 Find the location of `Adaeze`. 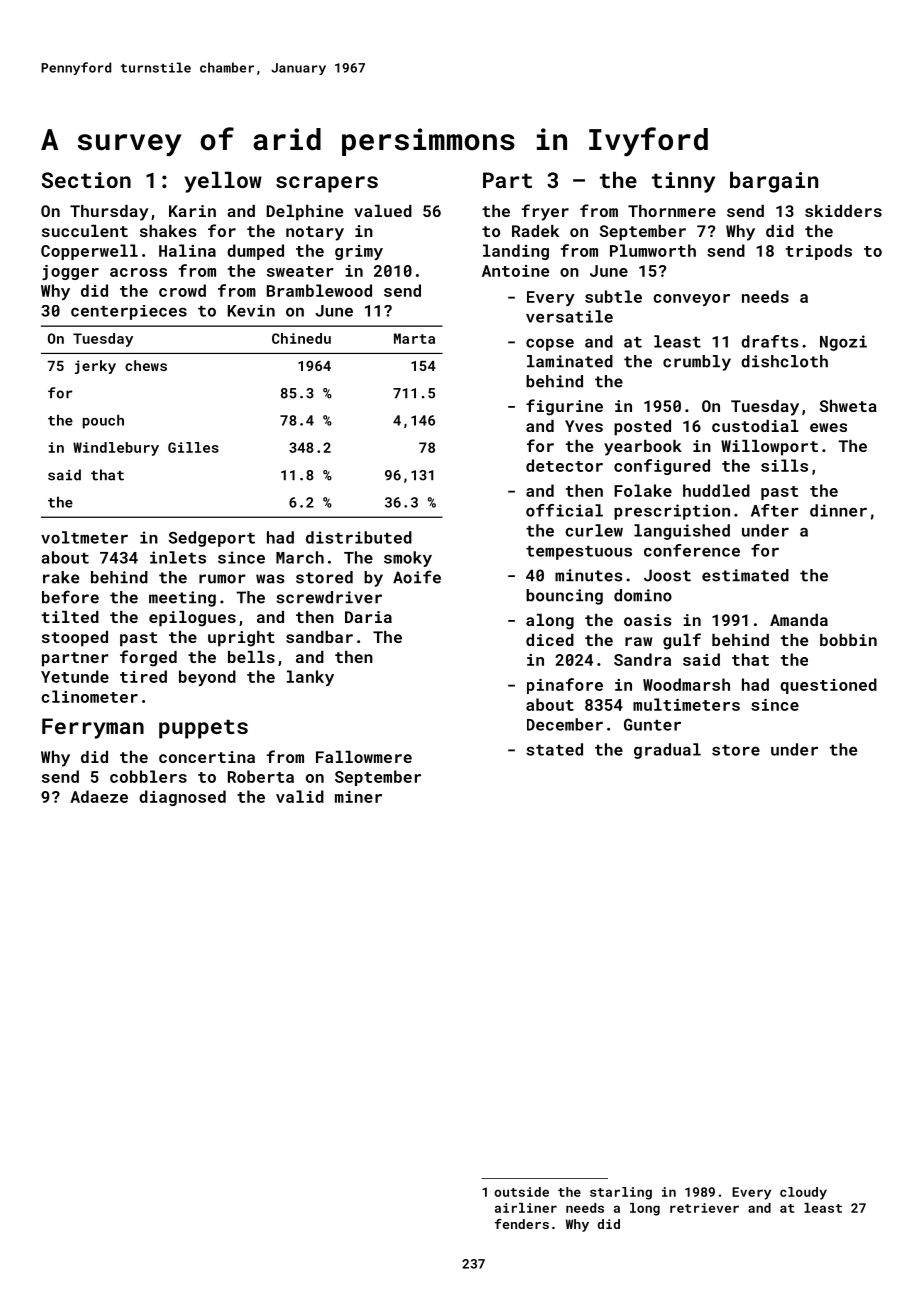

Adaeze is located at coordinates (99, 796).
